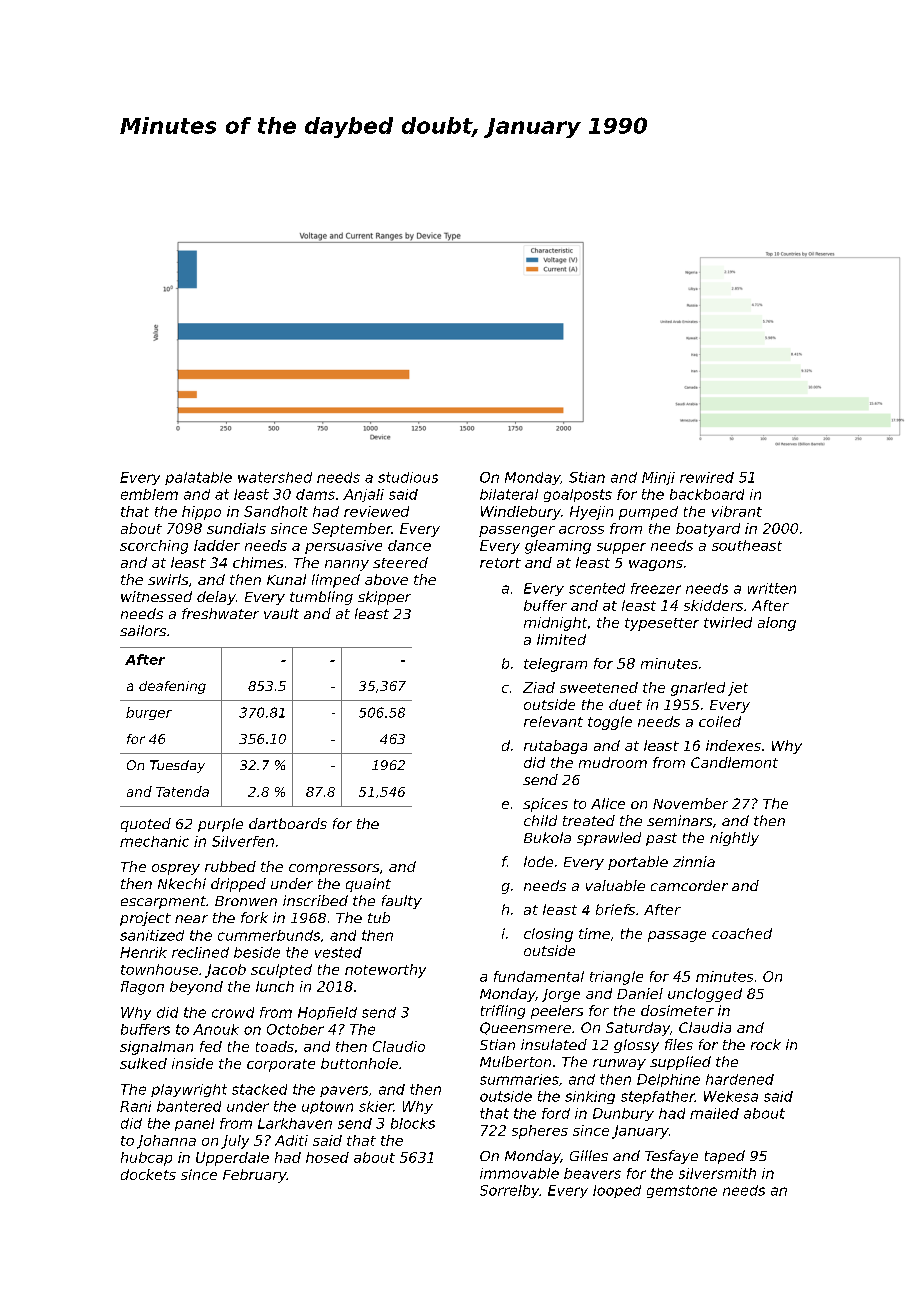 The height and width of the screenshot is (1308, 924). What do you see at coordinates (548, 935) in the screenshot?
I see `closing` at bounding box center [548, 935].
